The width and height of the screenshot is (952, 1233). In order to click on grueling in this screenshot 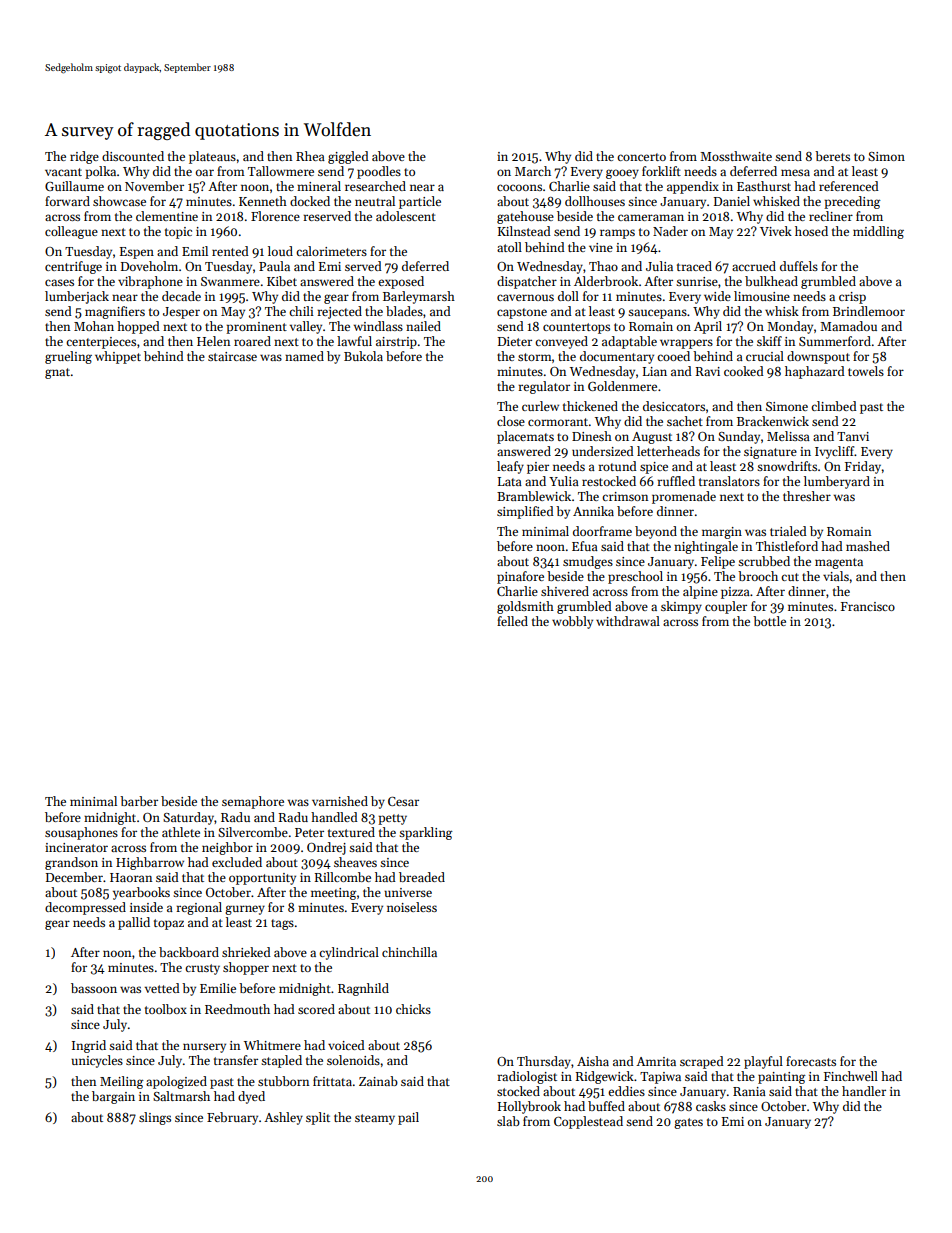, I will do `click(68, 357)`.
